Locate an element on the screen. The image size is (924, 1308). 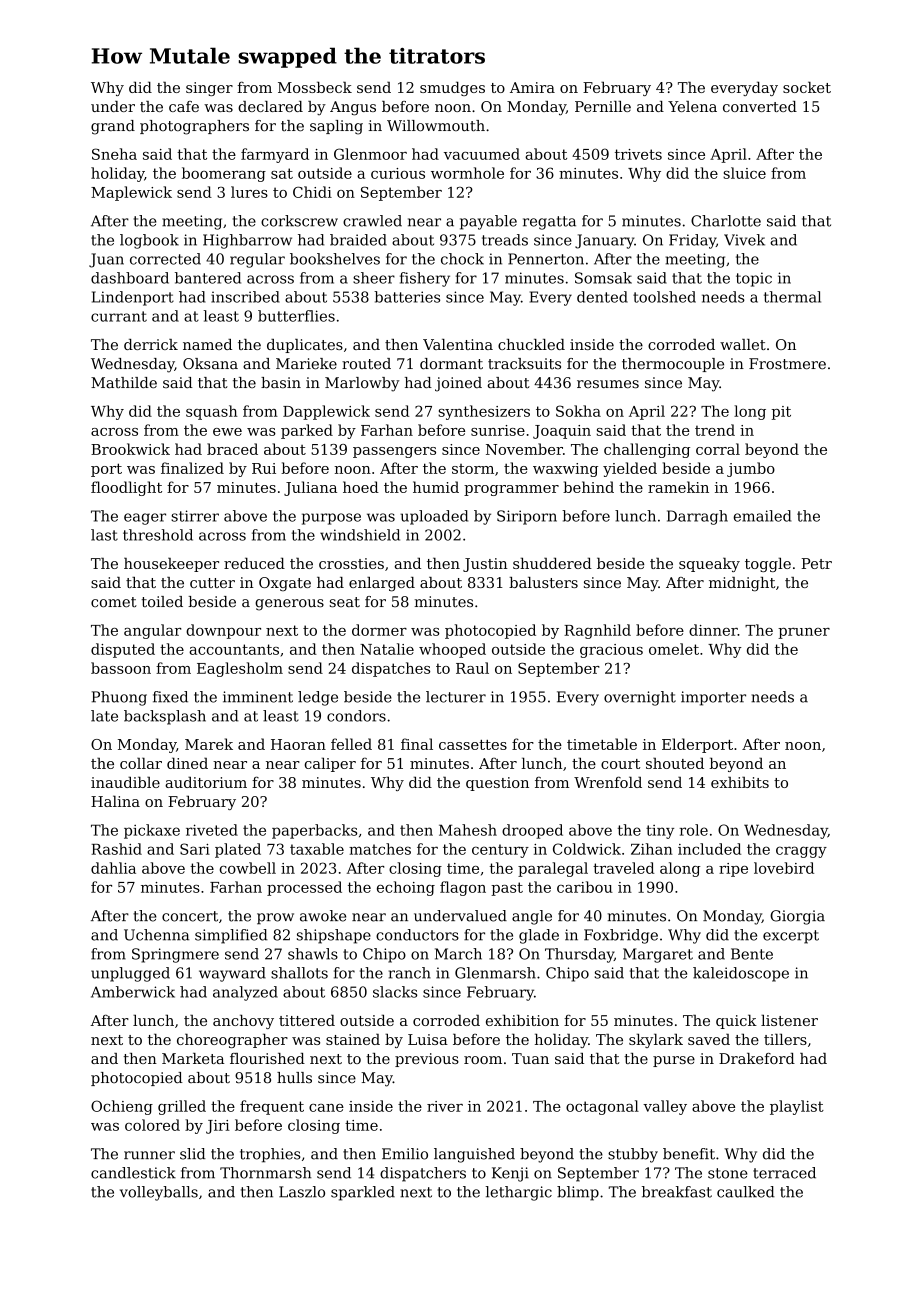
emailed is located at coordinates (762, 516).
